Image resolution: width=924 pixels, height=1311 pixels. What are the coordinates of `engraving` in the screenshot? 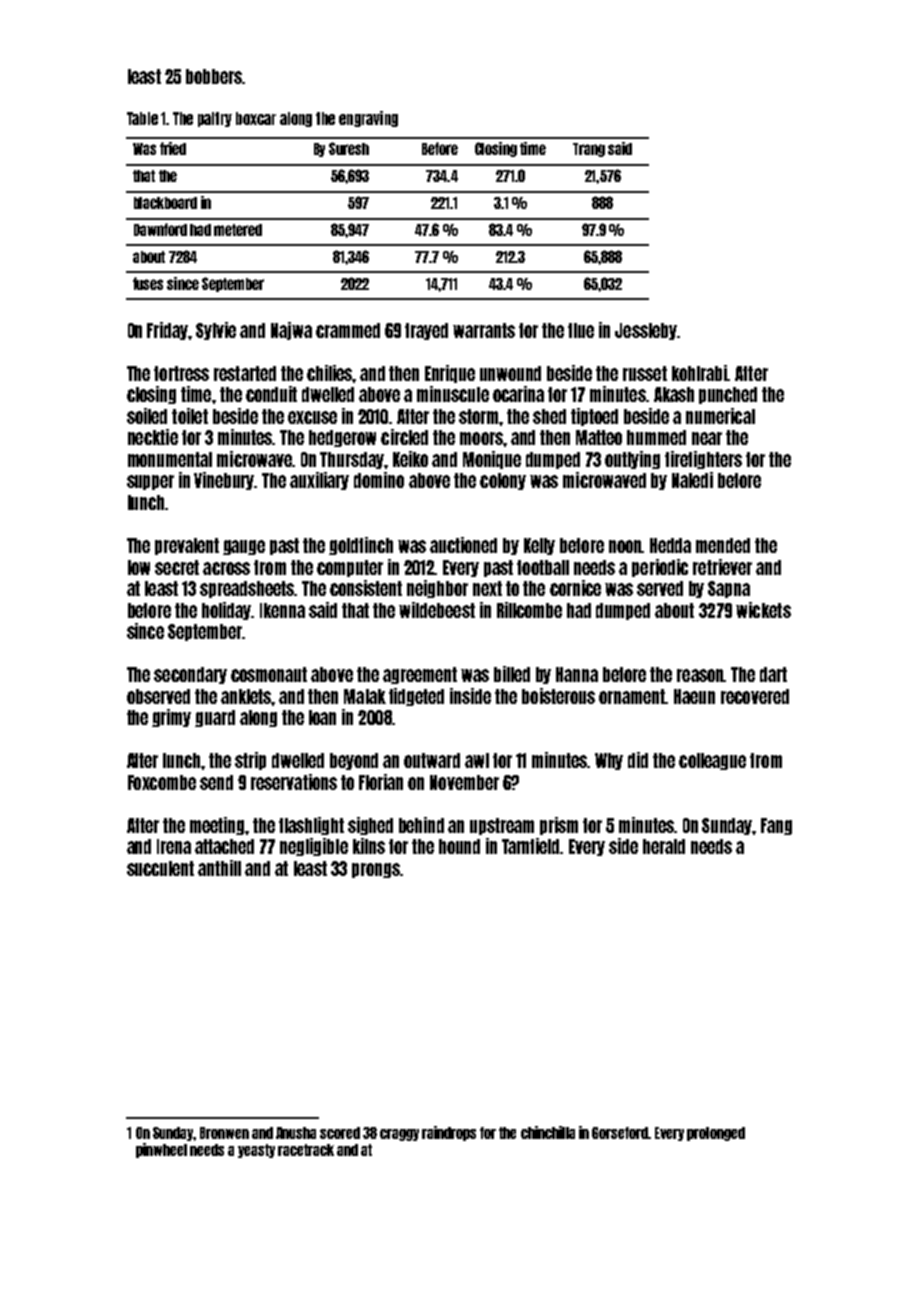 It's located at (368, 119).
